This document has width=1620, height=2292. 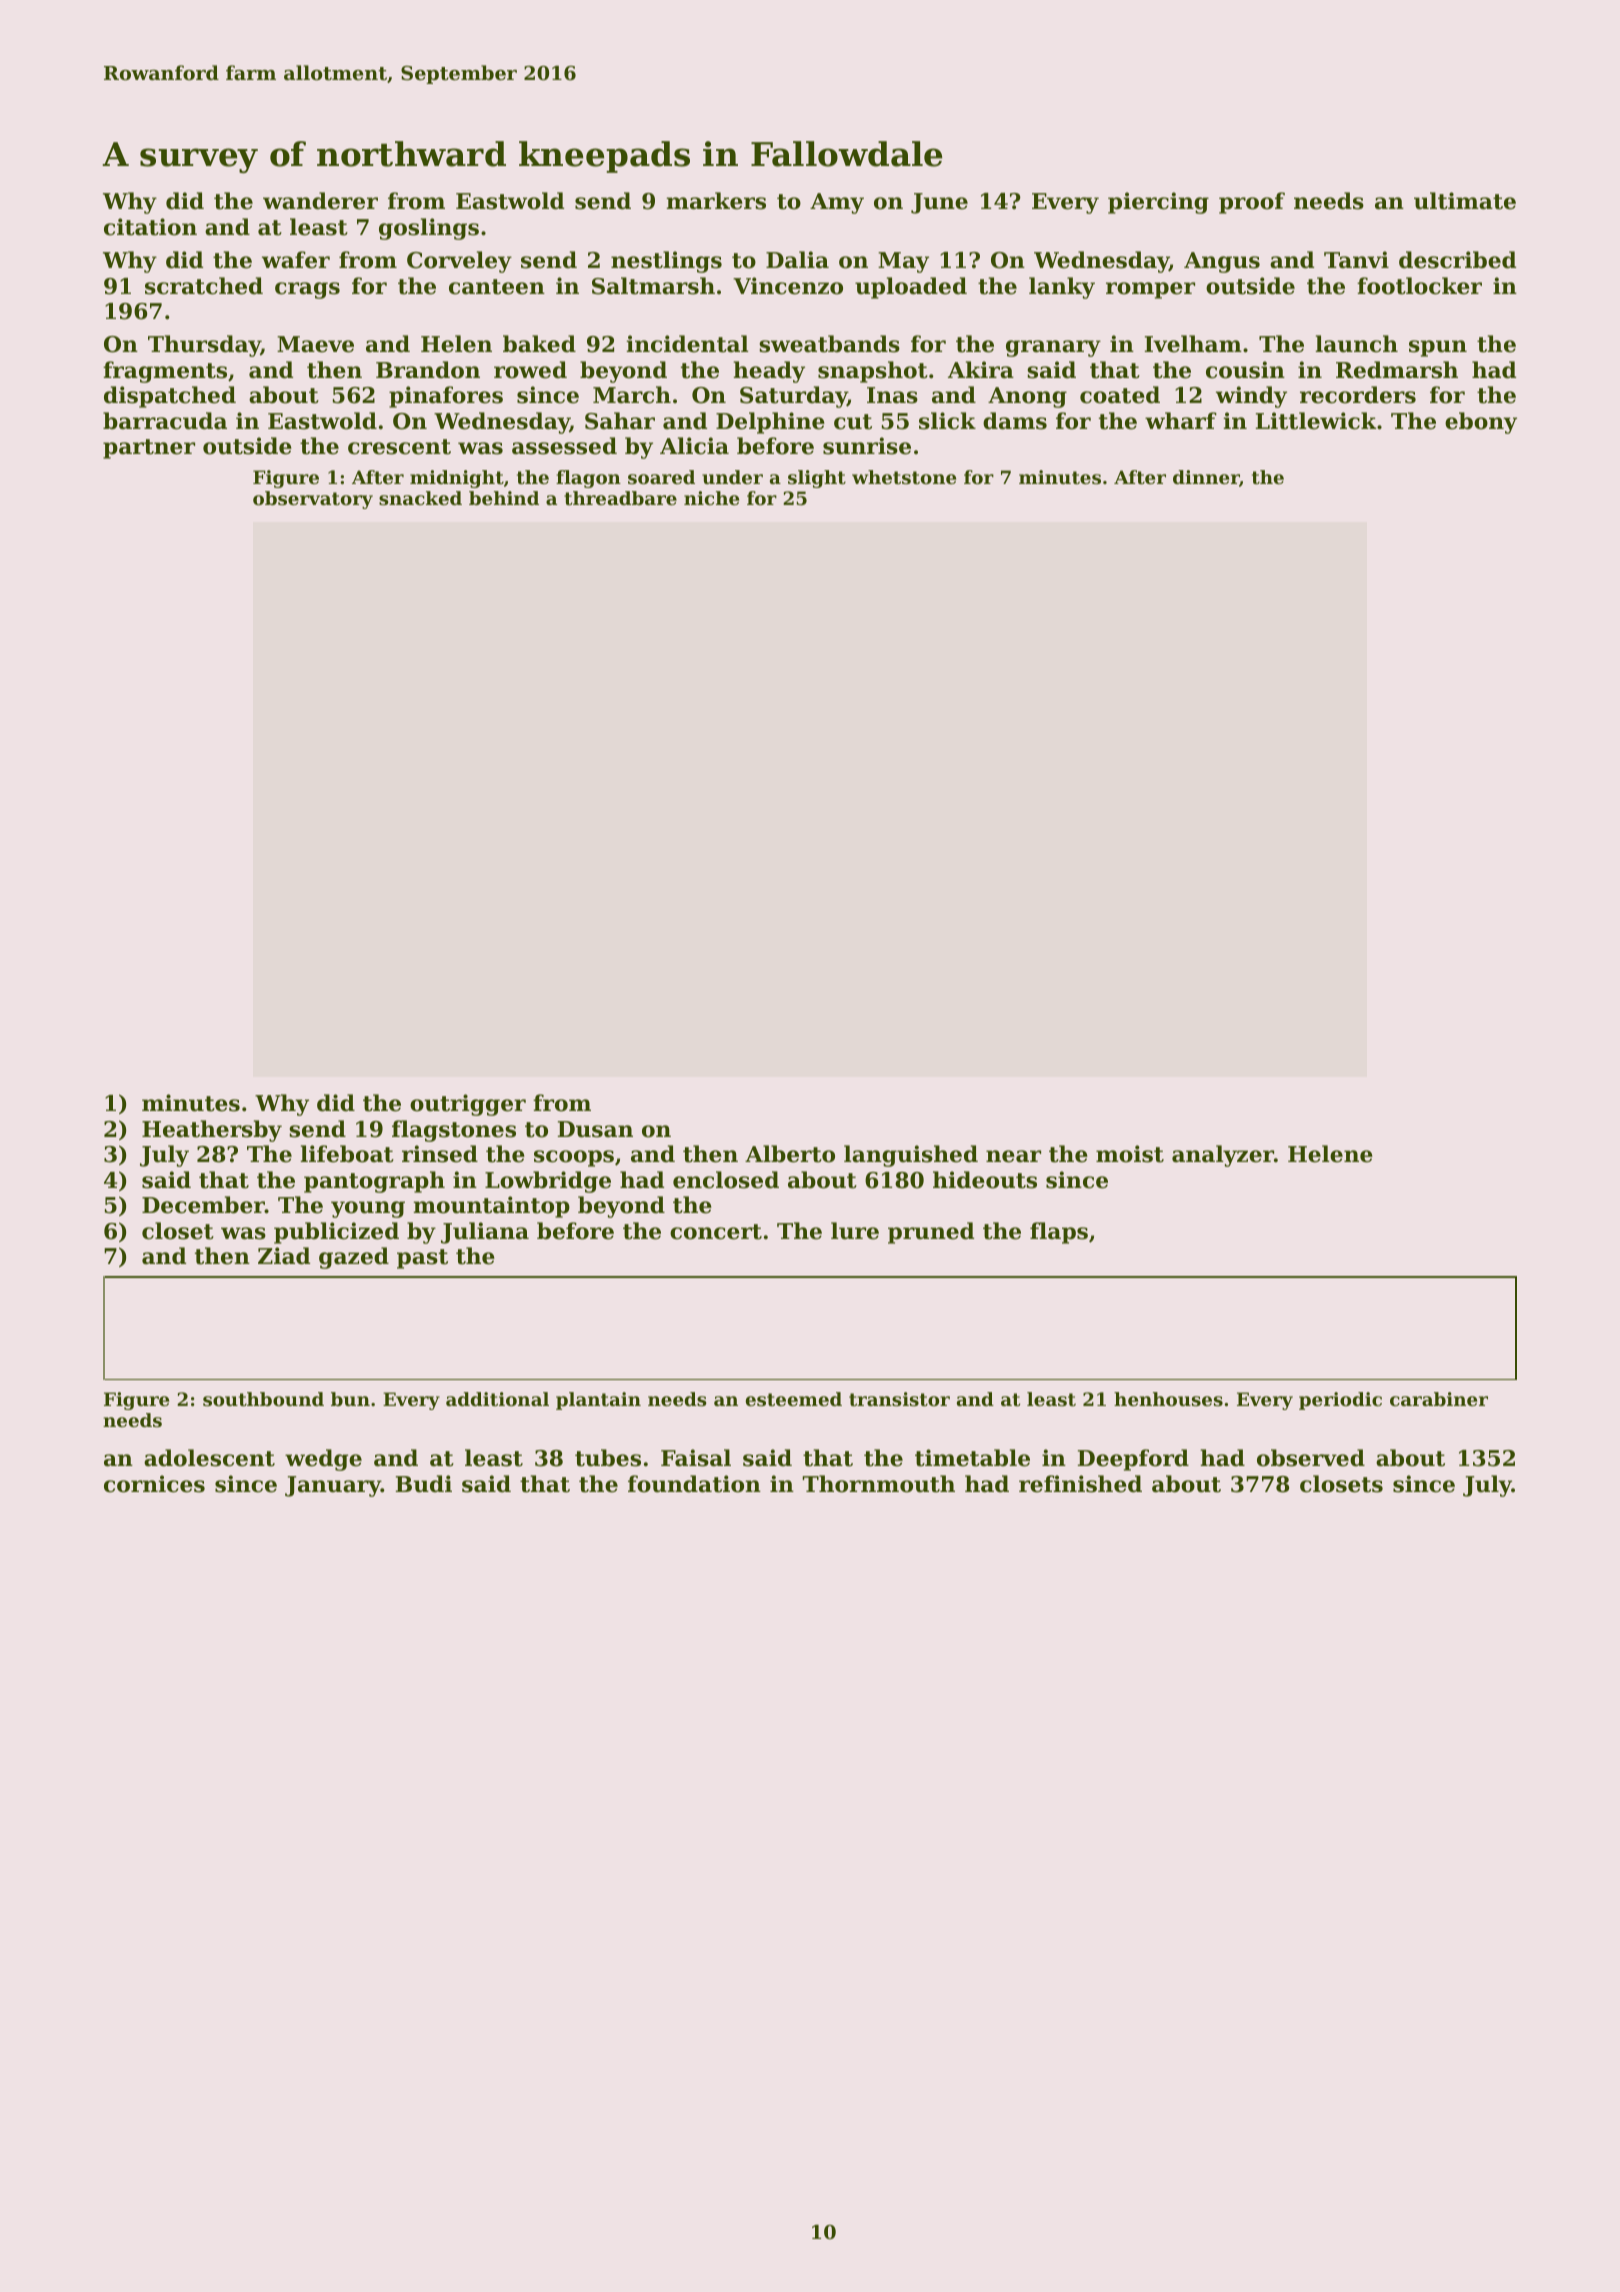 I want to click on sweatbands, so click(x=829, y=344).
